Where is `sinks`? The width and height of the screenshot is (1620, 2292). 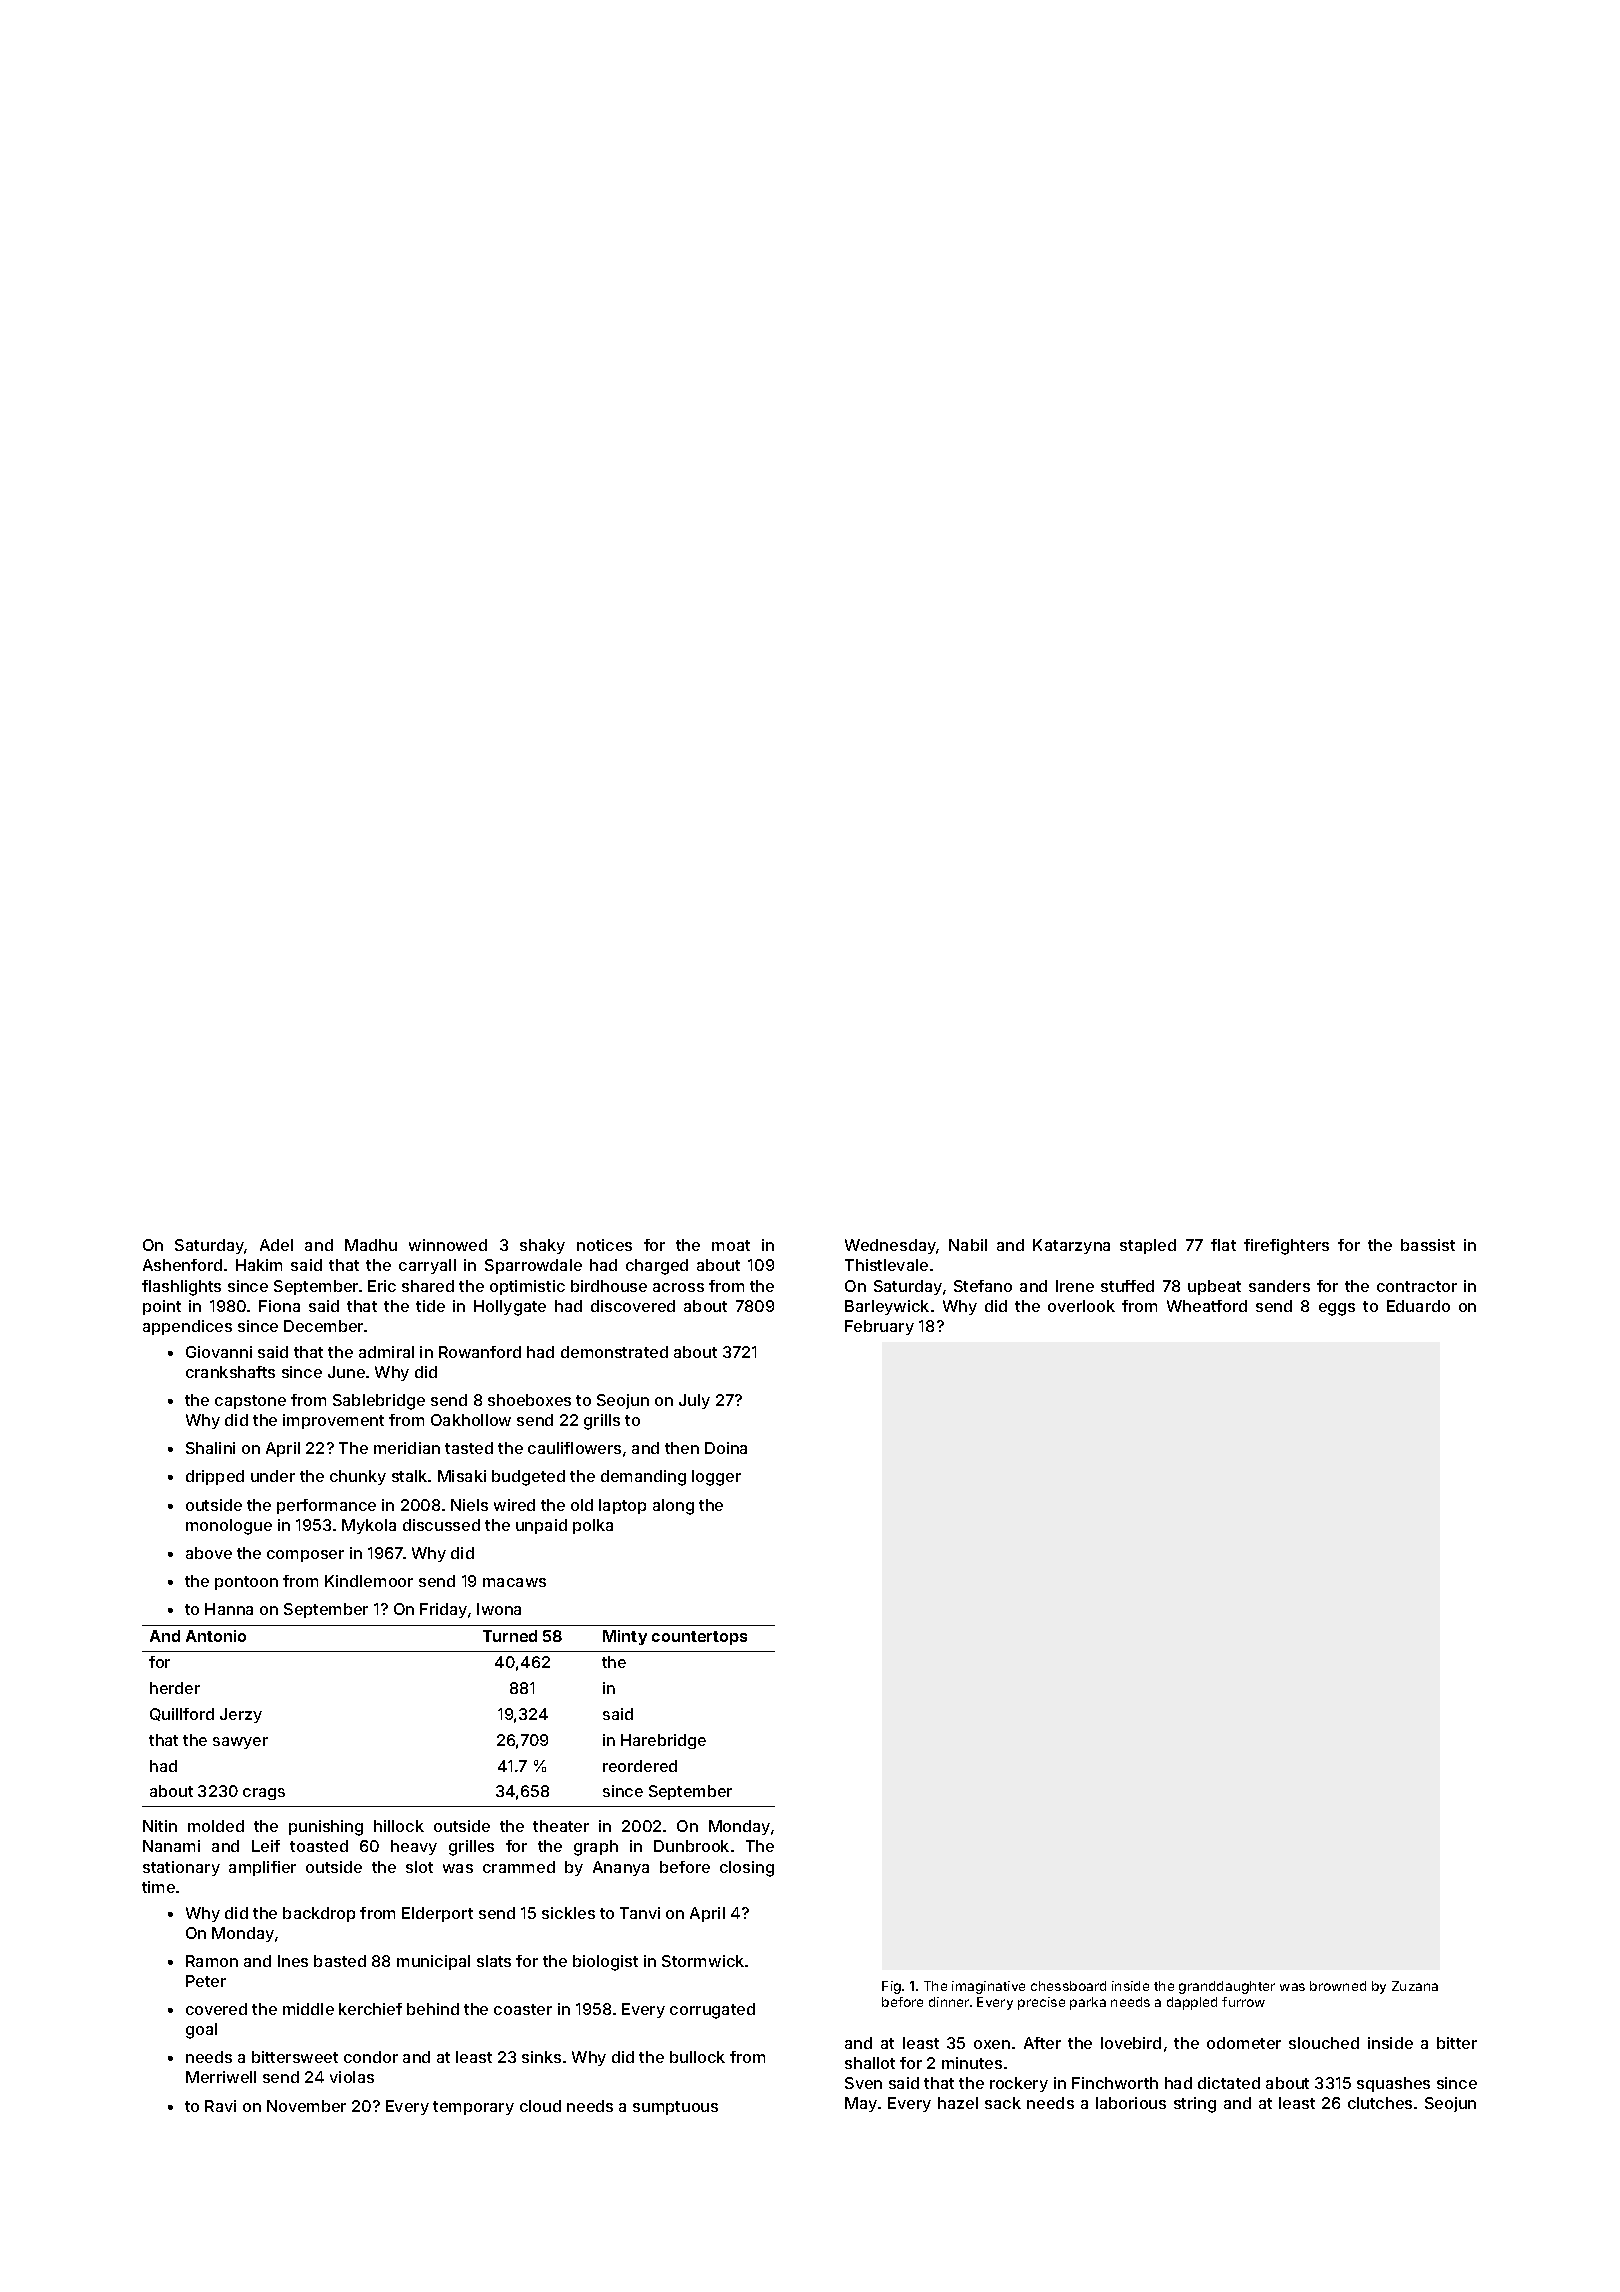
sinks is located at coordinates (541, 2057).
